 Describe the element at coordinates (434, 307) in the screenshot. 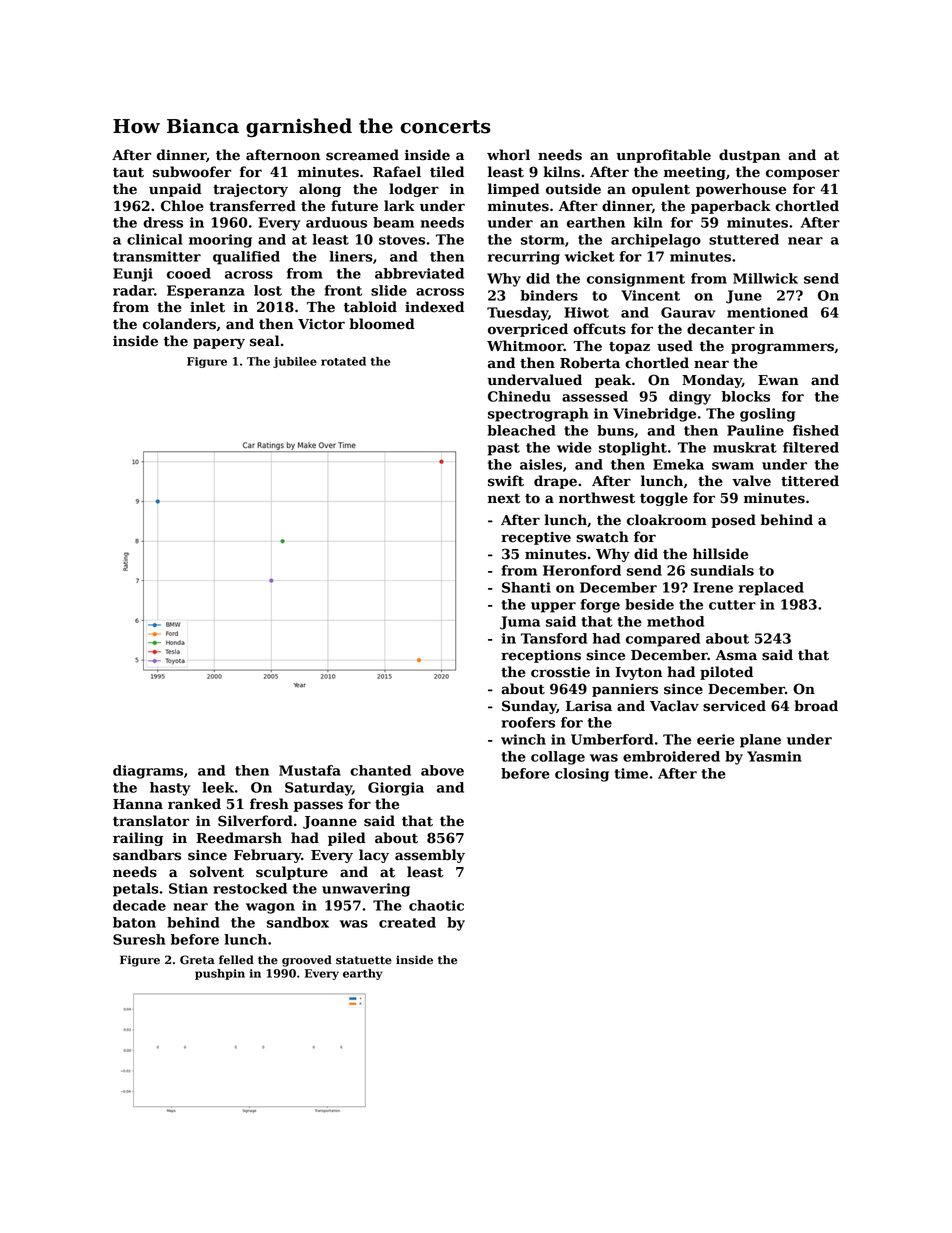

I see `indexed` at that location.
